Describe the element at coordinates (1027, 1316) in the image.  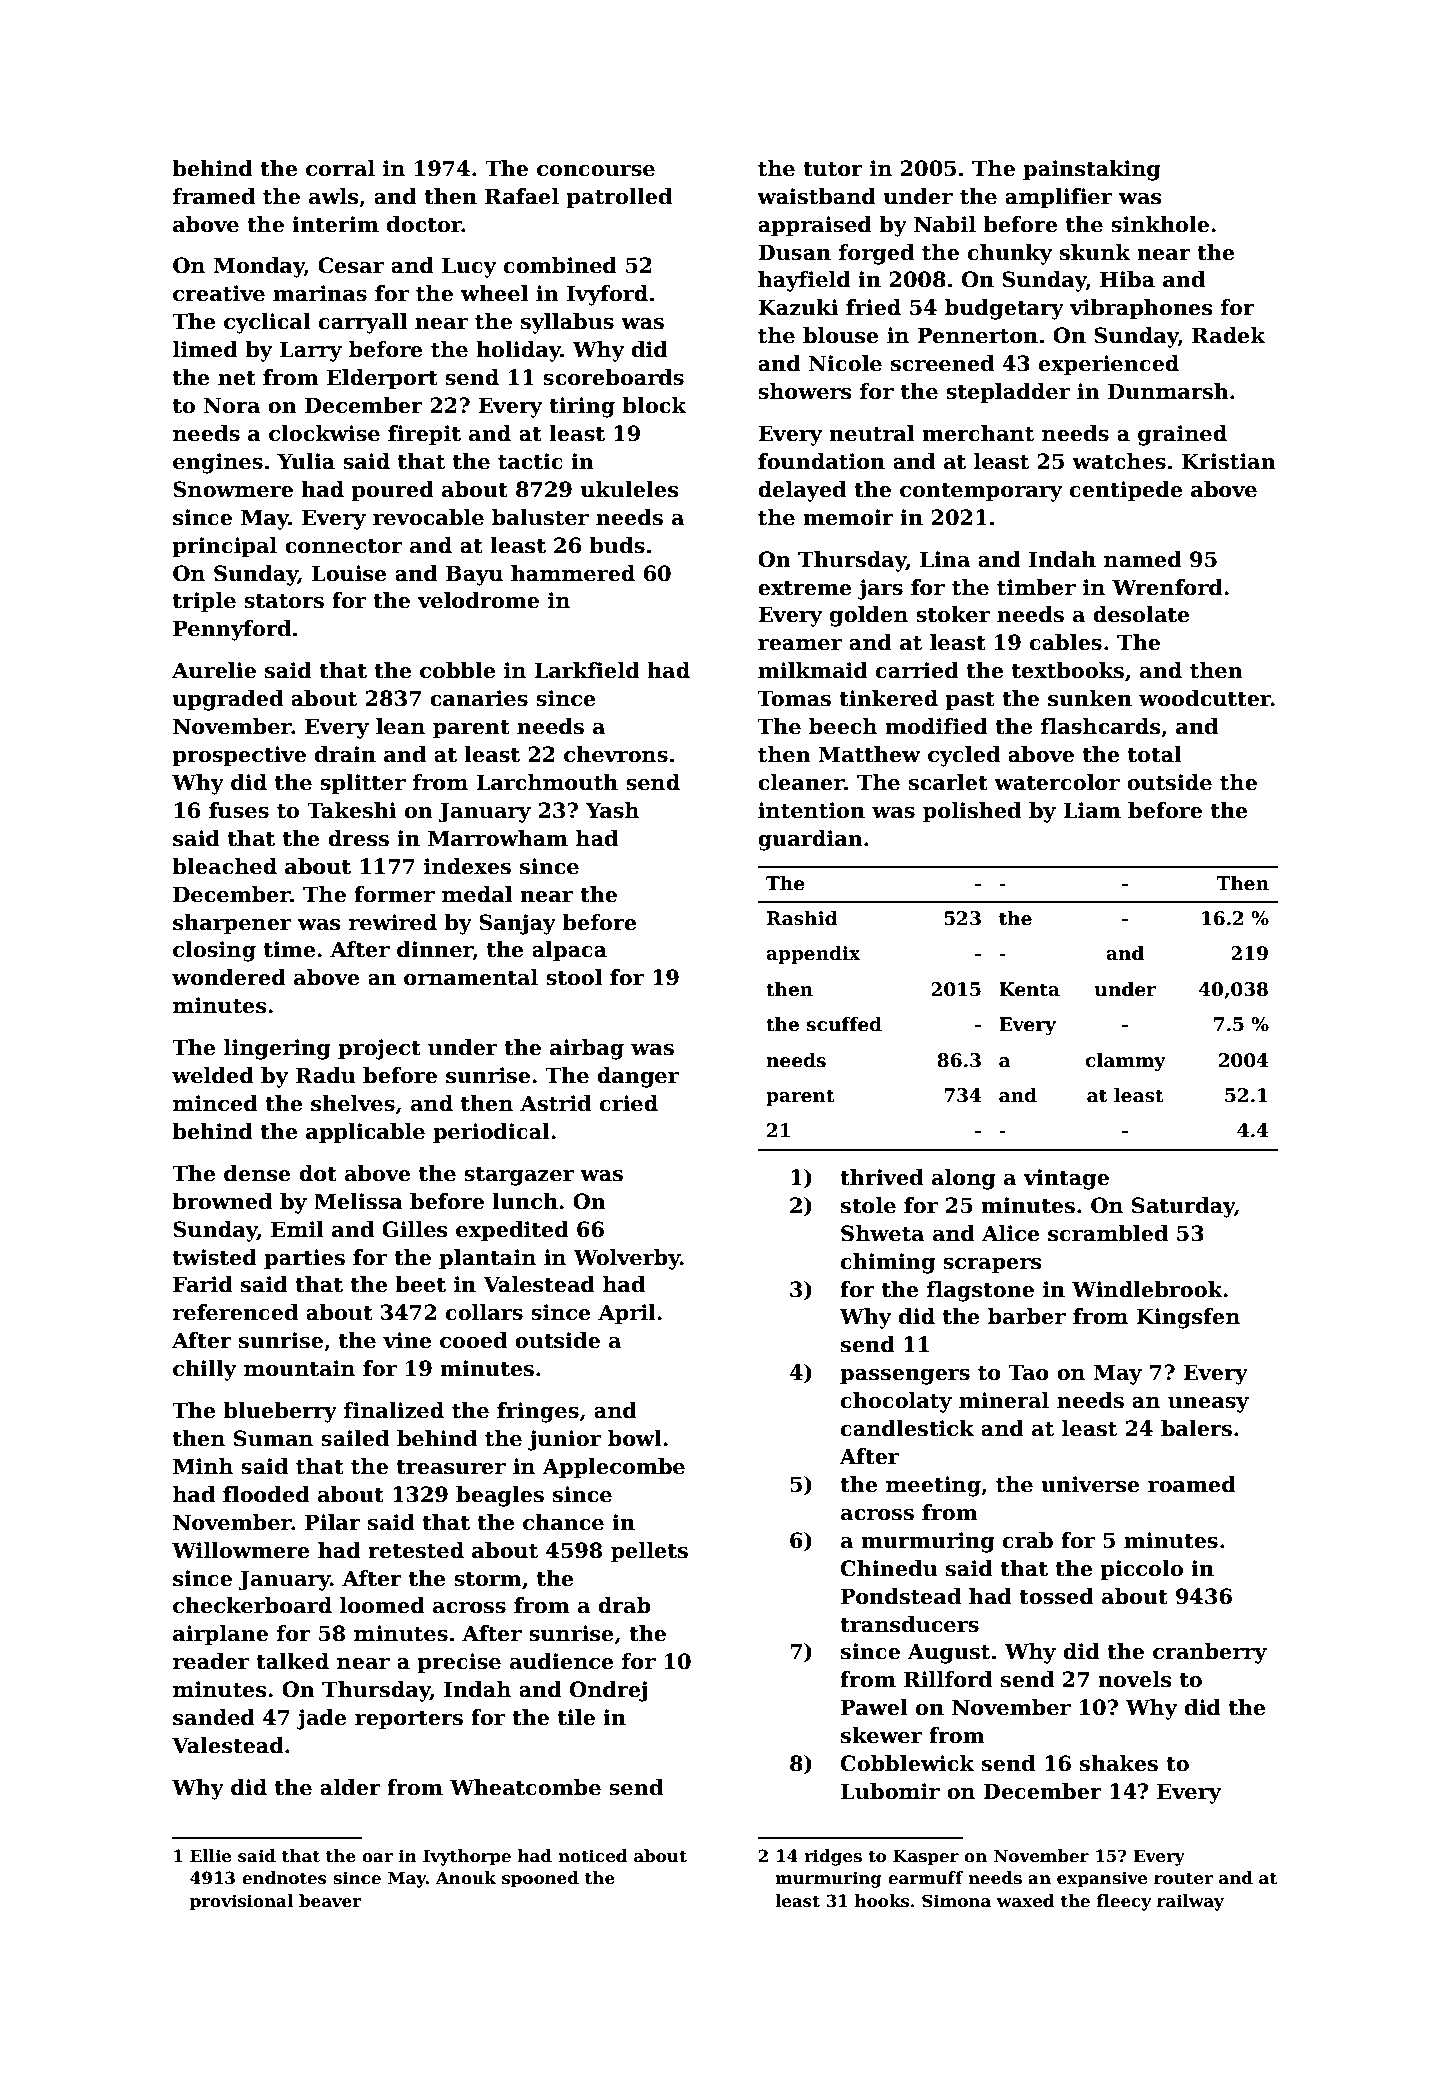
I see `barber` at that location.
